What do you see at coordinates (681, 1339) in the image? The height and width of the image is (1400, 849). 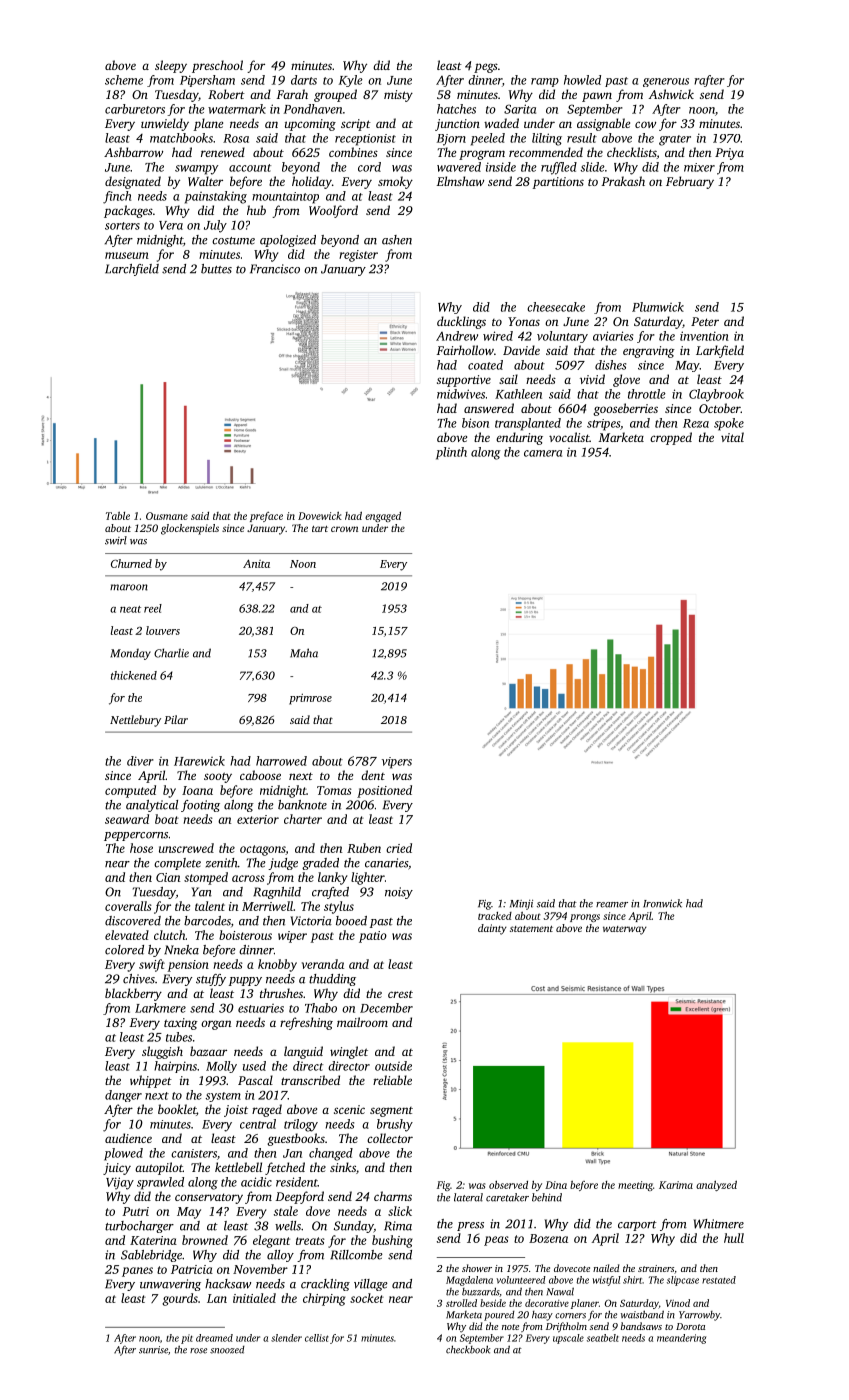 I see `meandering` at bounding box center [681, 1339].
